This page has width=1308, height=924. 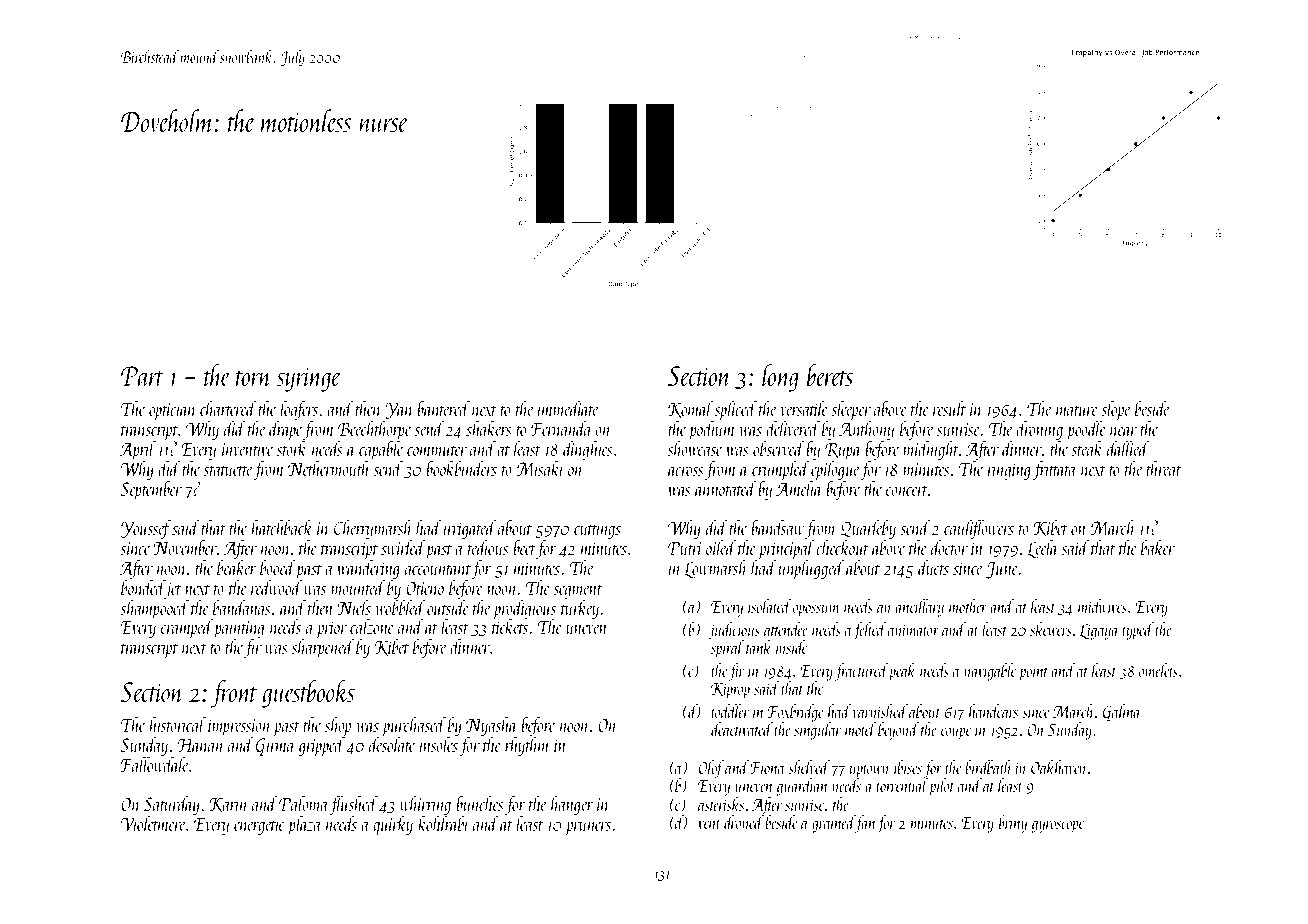 What do you see at coordinates (510, 626) in the page?
I see `tickets` at bounding box center [510, 626].
